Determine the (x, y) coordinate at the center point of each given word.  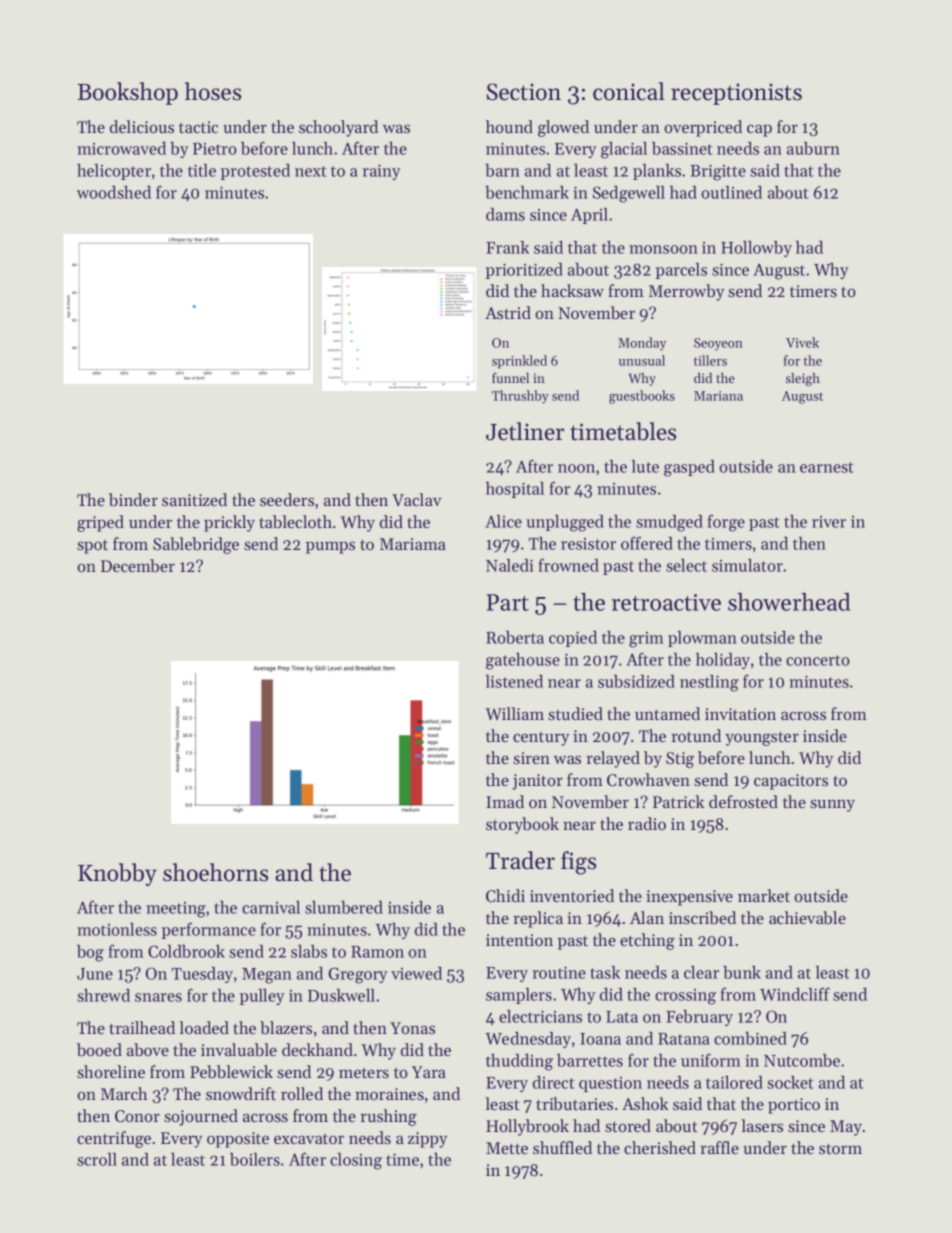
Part (508, 602)
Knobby (117, 874)
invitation (740, 714)
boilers (255, 1159)
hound (509, 126)
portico (794, 1106)
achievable (807, 917)
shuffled (562, 1147)
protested (255, 172)
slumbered (344, 907)
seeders (287, 499)
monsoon (663, 249)
